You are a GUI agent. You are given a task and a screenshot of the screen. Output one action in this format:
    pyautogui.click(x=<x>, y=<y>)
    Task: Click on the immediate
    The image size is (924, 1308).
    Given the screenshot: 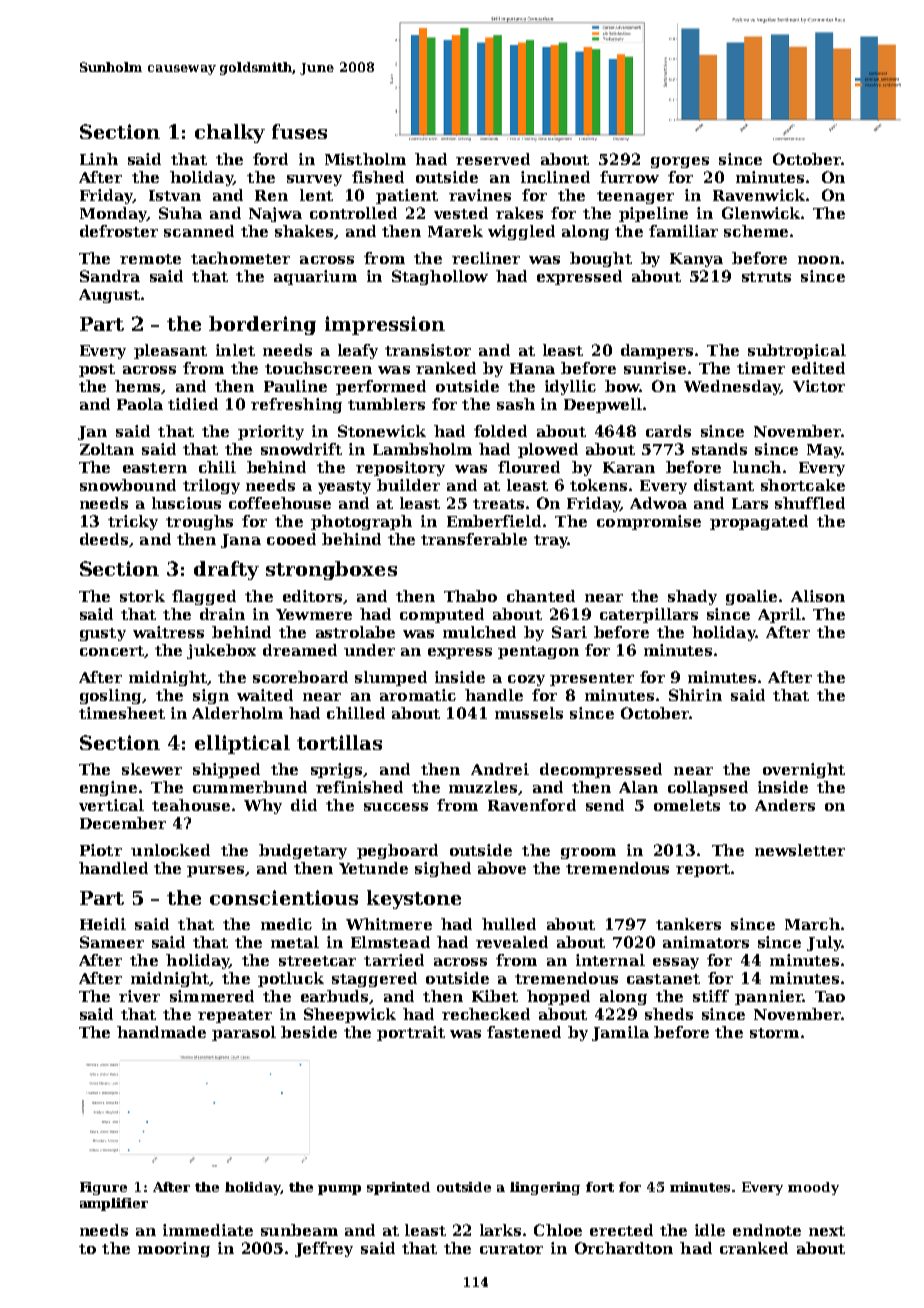 What is the action you would take?
    pyautogui.click(x=208, y=1230)
